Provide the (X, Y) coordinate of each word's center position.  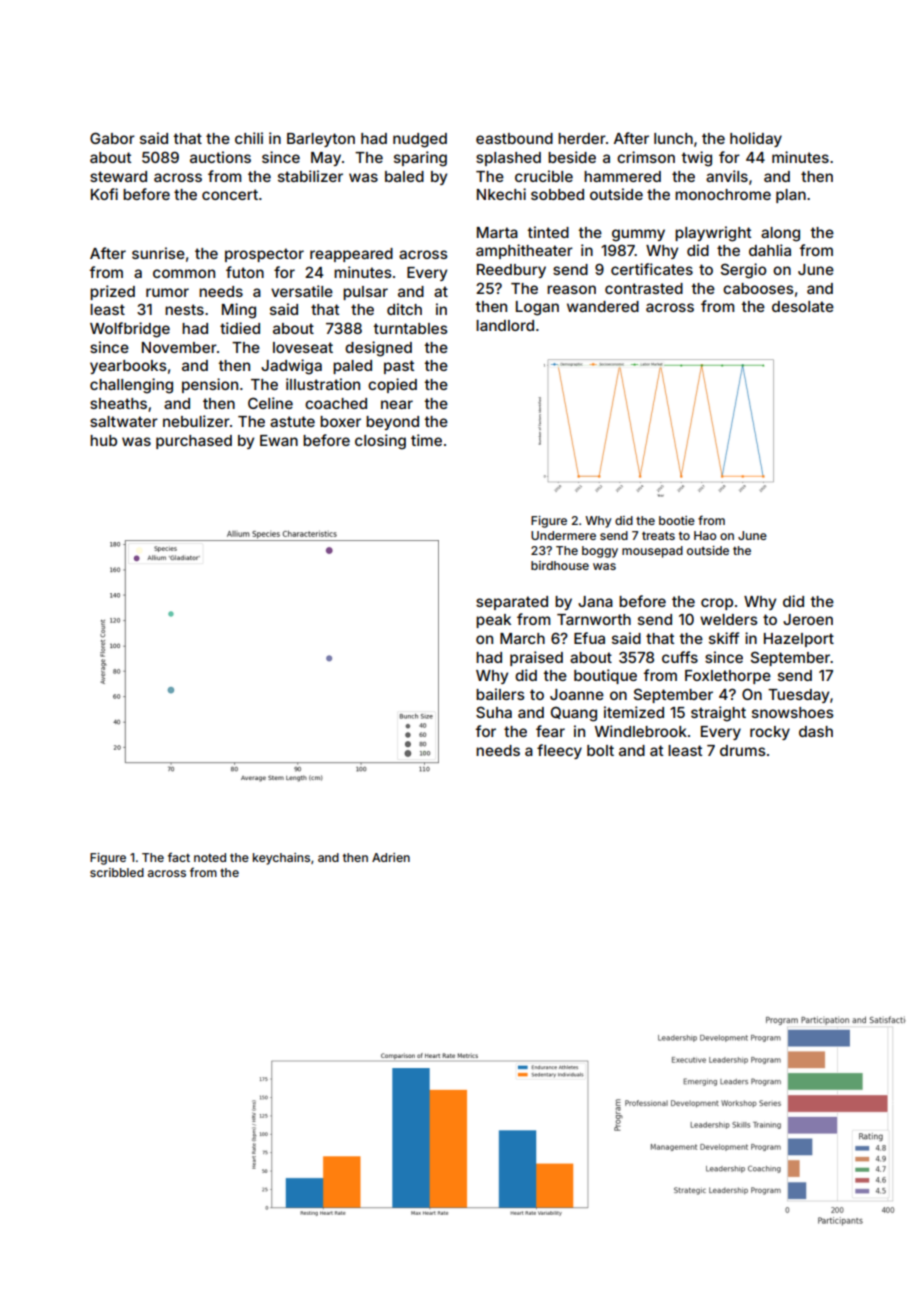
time (426, 440)
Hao (705, 535)
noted (210, 857)
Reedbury (511, 271)
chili (249, 138)
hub (103, 440)
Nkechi (501, 194)
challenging (131, 386)
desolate (803, 306)
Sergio (743, 271)
